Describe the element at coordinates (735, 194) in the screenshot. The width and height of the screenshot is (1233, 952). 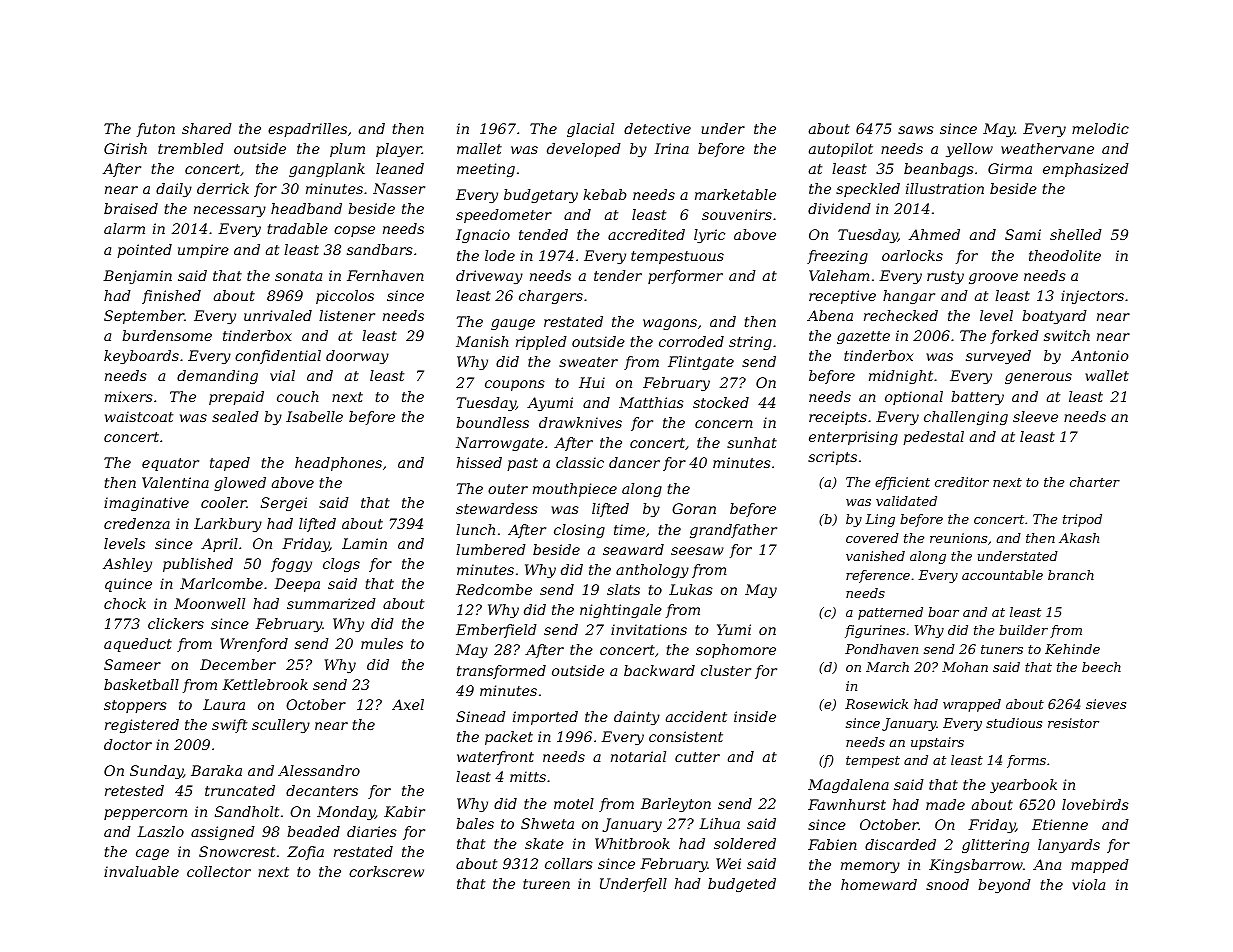
I see `marketable` at that location.
